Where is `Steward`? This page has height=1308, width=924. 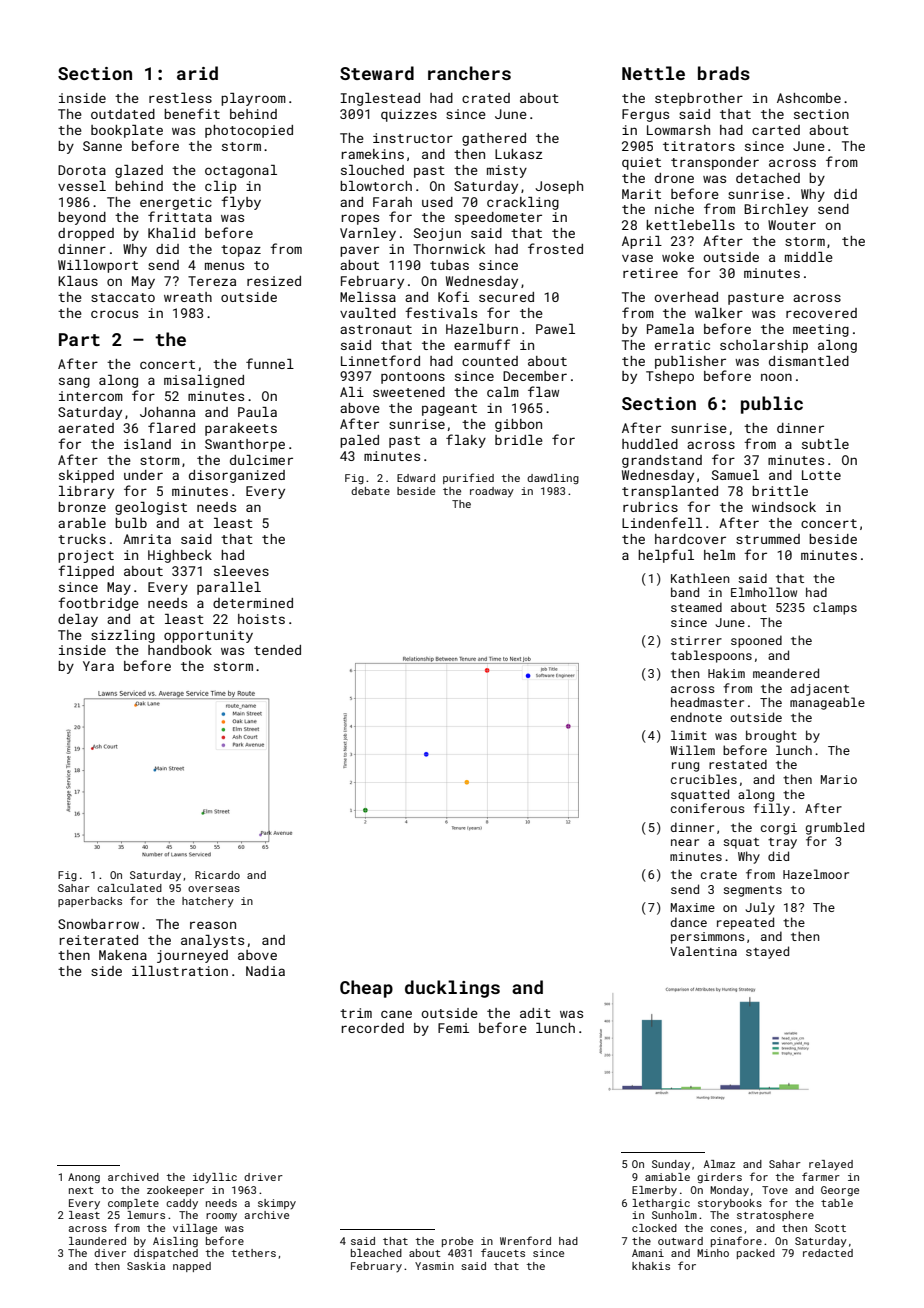
Steward is located at coordinates (377, 73).
